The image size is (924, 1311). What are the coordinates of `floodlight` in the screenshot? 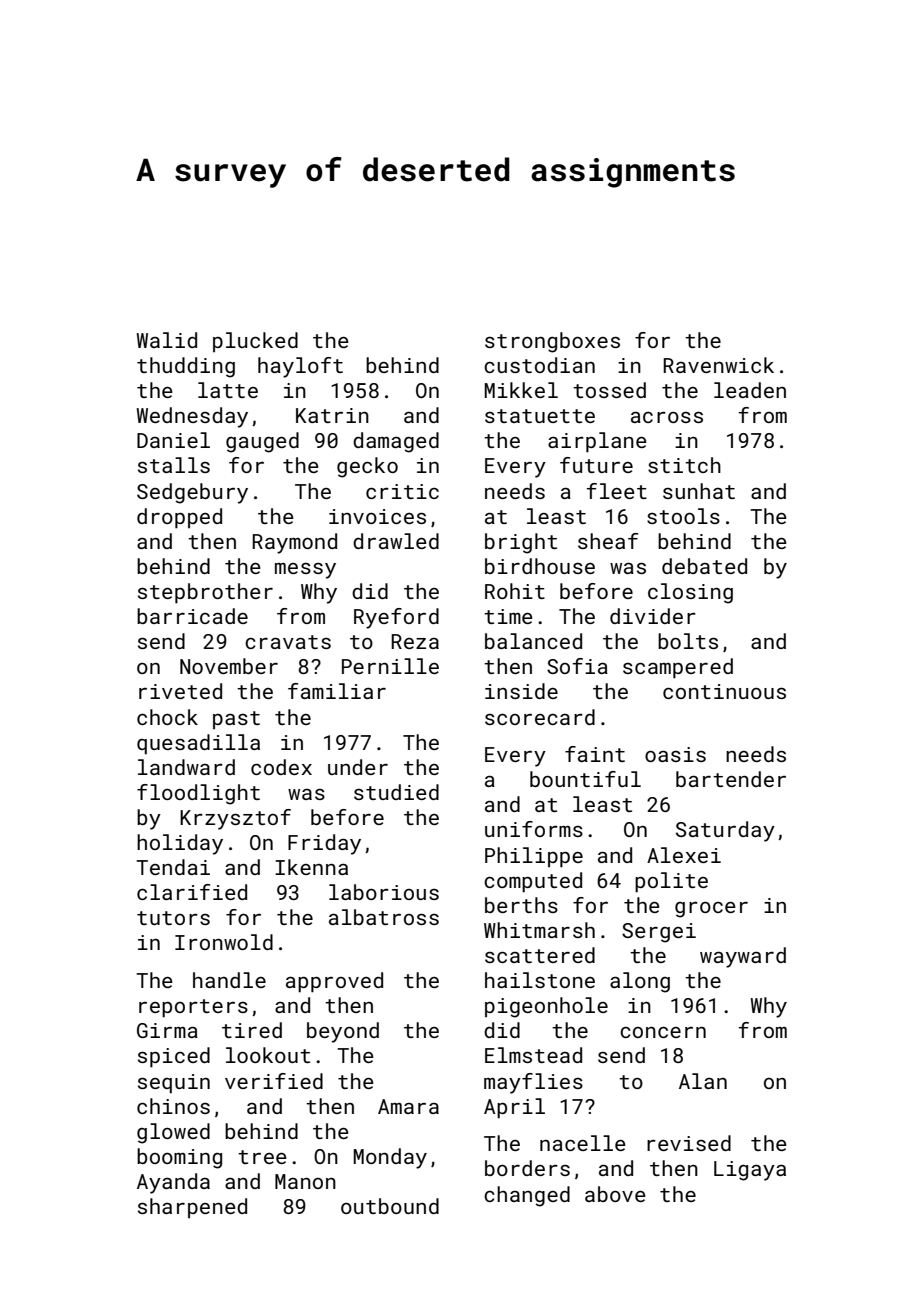 It's located at (198, 794).
